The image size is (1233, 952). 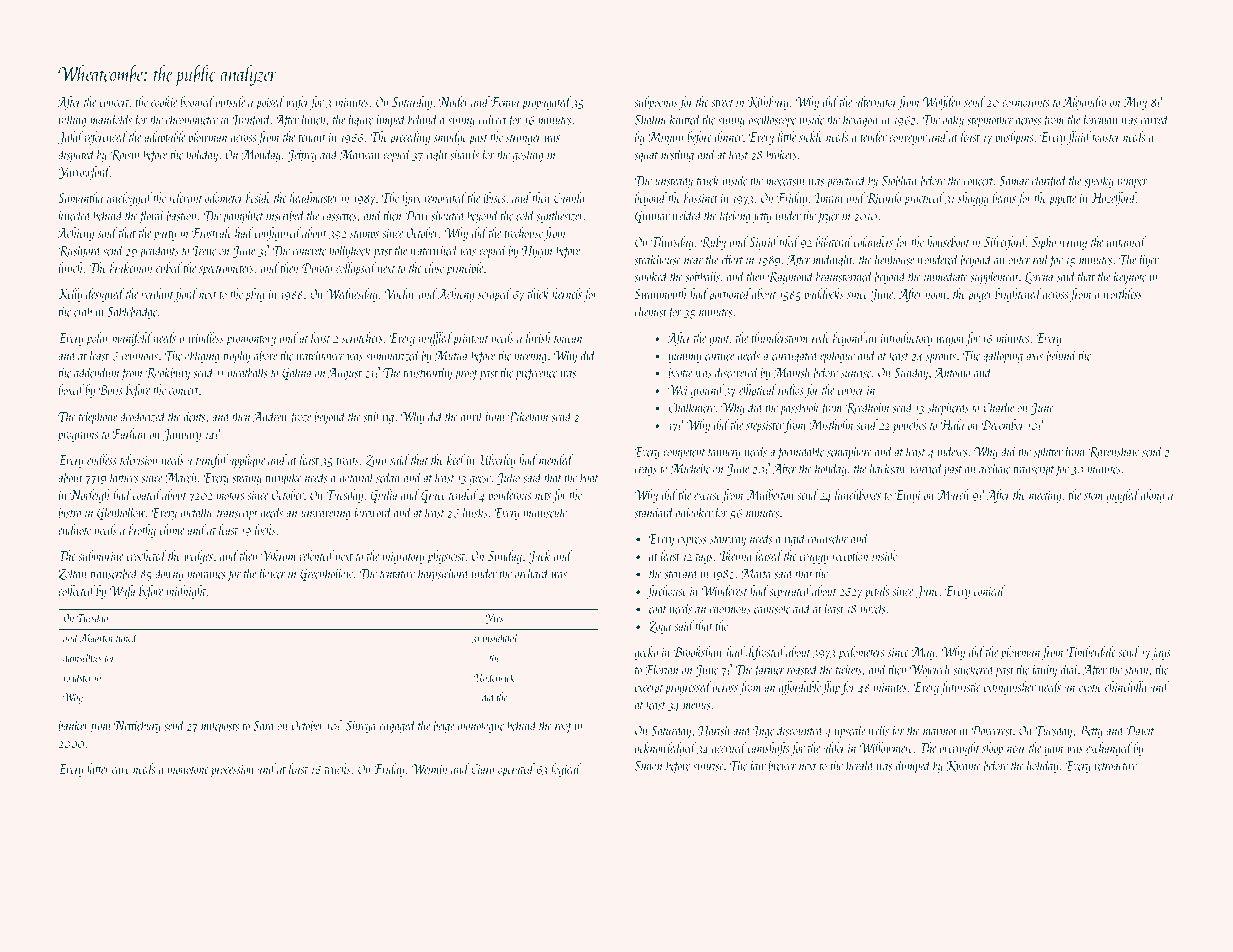 What do you see at coordinates (989, 590) in the screenshot?
I see `conical` at bounding box center [989, 590].
